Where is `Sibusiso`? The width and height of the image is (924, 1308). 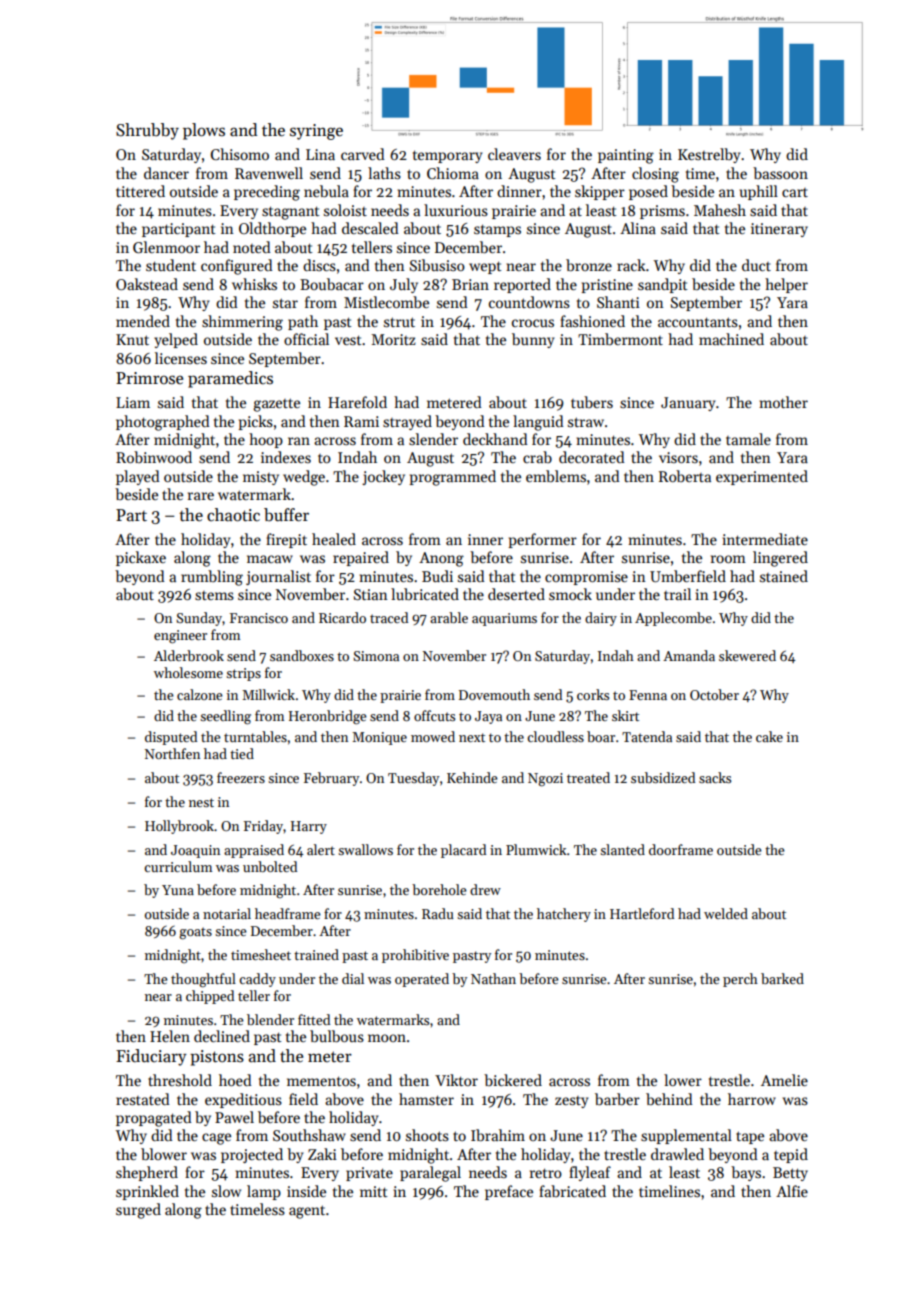 Sibusiso is located at coordinates (437, 265).
